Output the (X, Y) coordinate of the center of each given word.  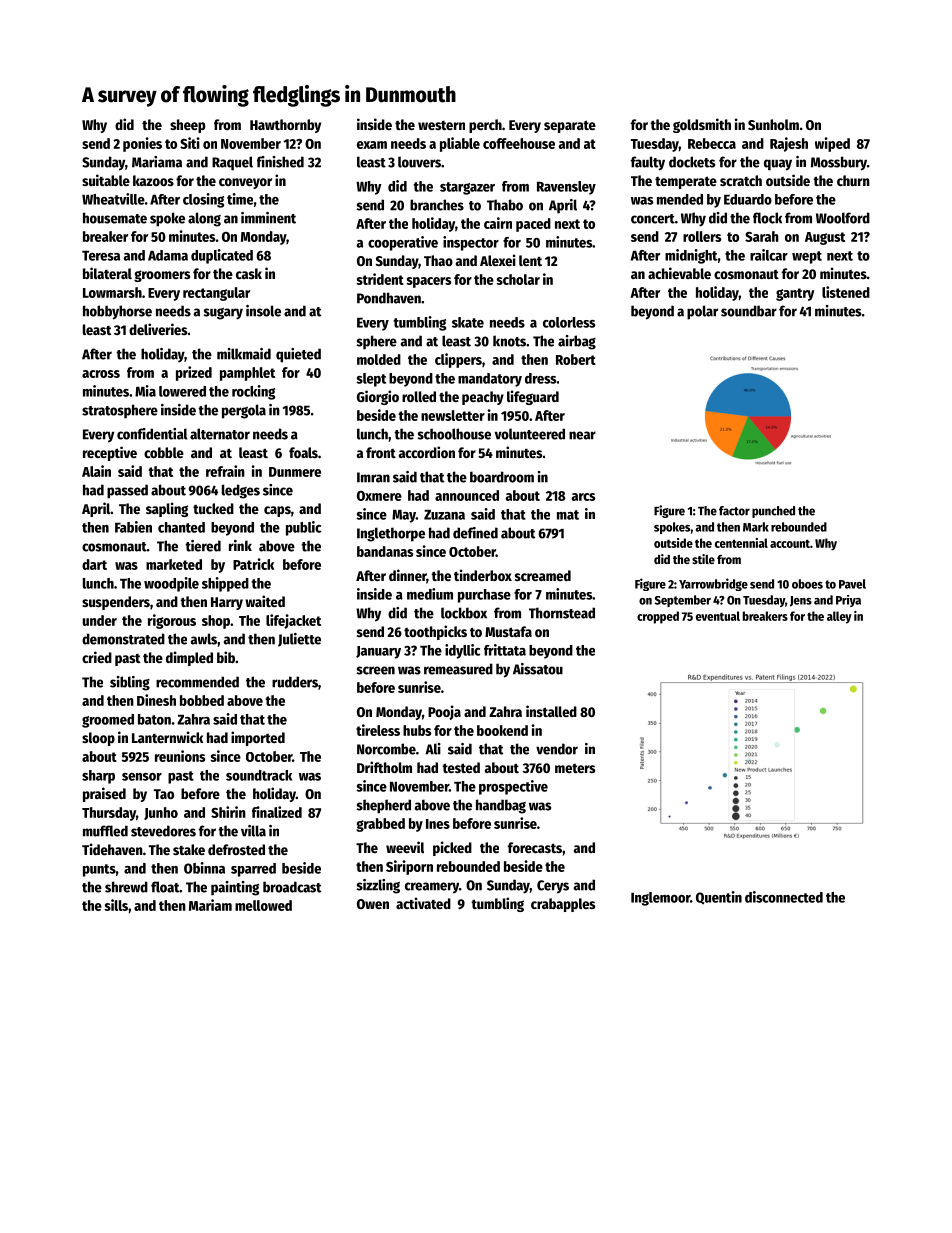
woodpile (171, 584)
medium (430, 594)
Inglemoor (660, 899)
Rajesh (789, 144)
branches (437, 205)
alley (839, 617)
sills (116, 905)
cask (249, 273)
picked (452, 848)
